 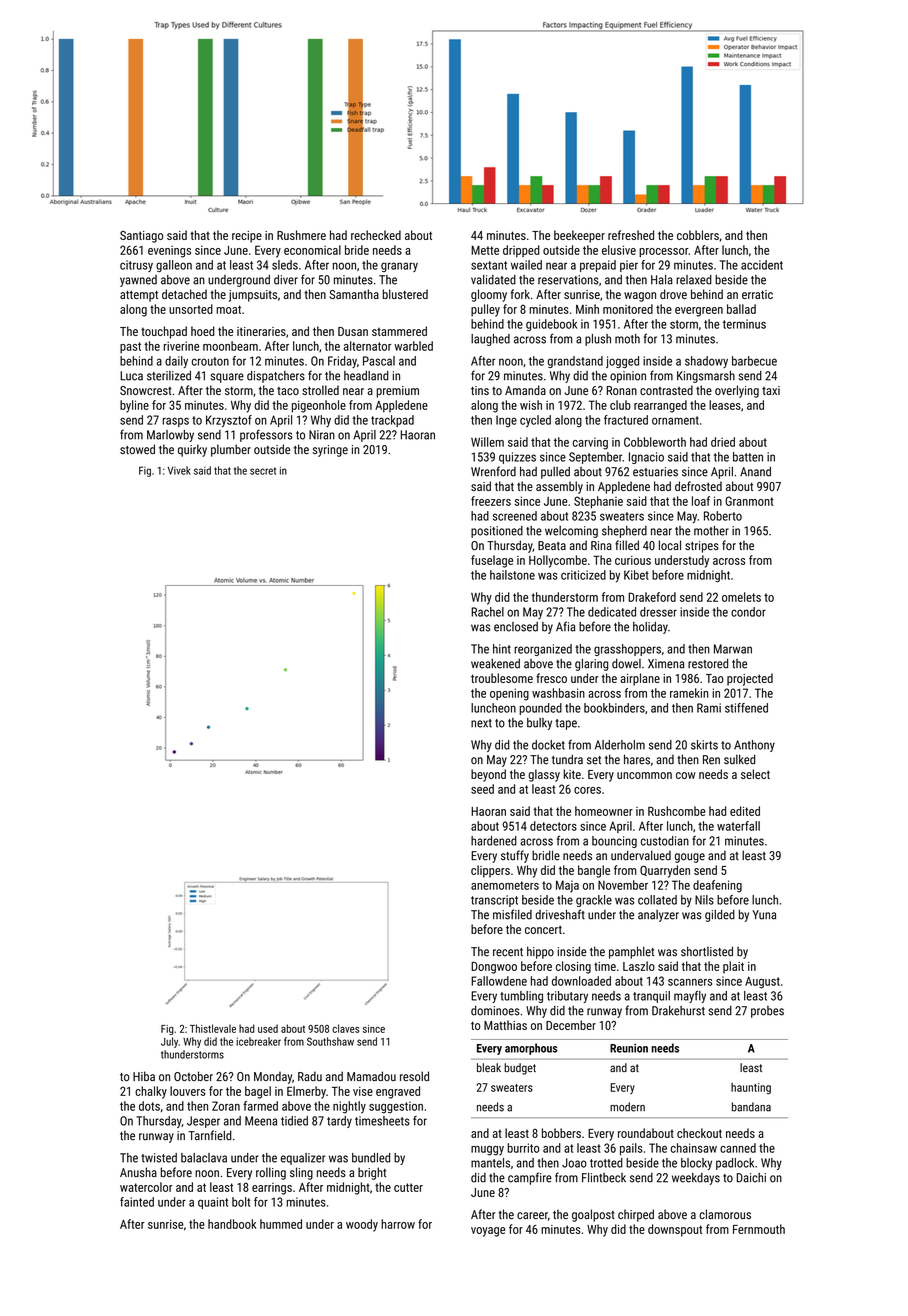 I want to click on stammered, so click(x=399, y=331).
